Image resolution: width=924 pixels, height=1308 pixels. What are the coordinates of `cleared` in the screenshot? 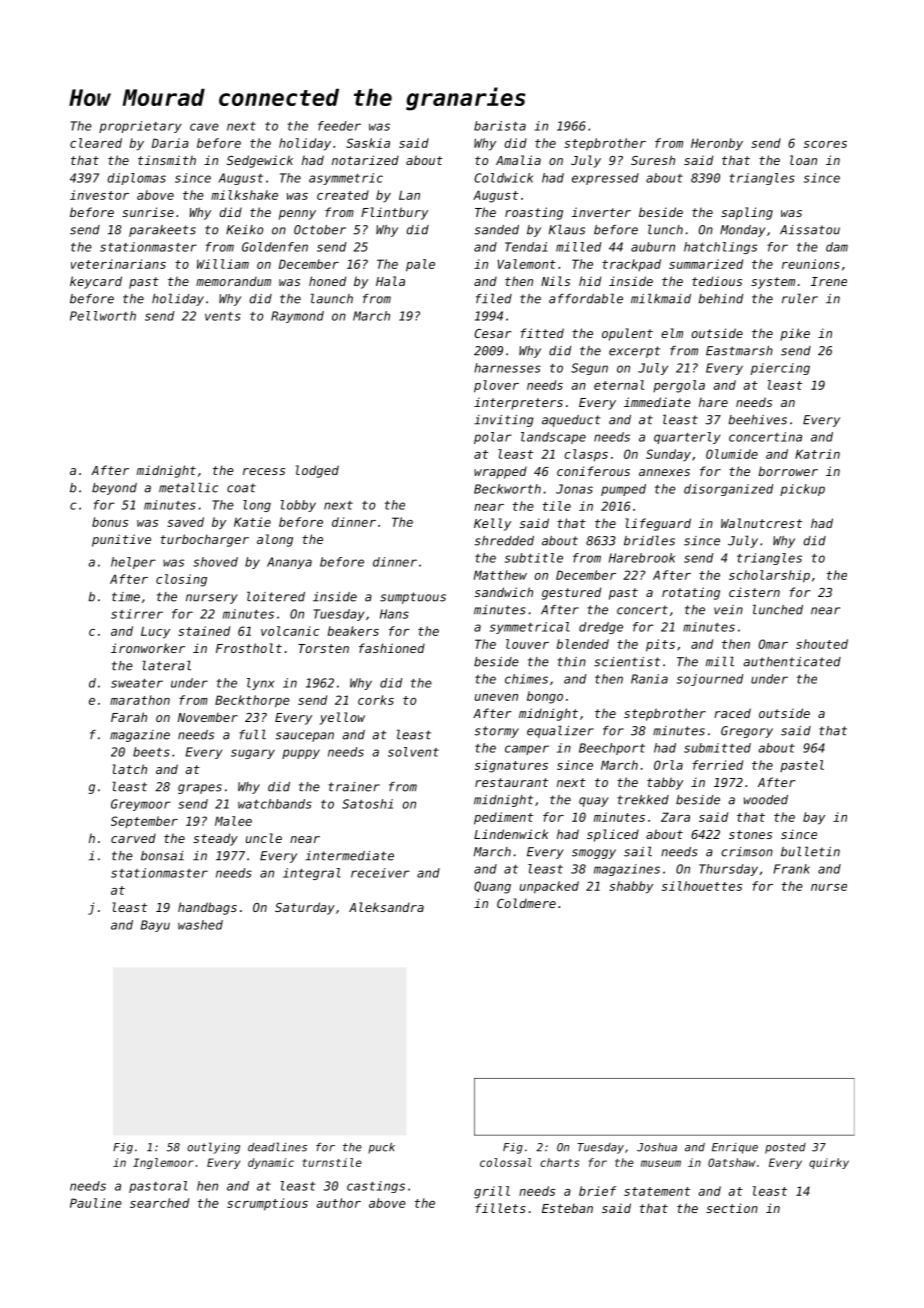 It's located at (96, 143).
